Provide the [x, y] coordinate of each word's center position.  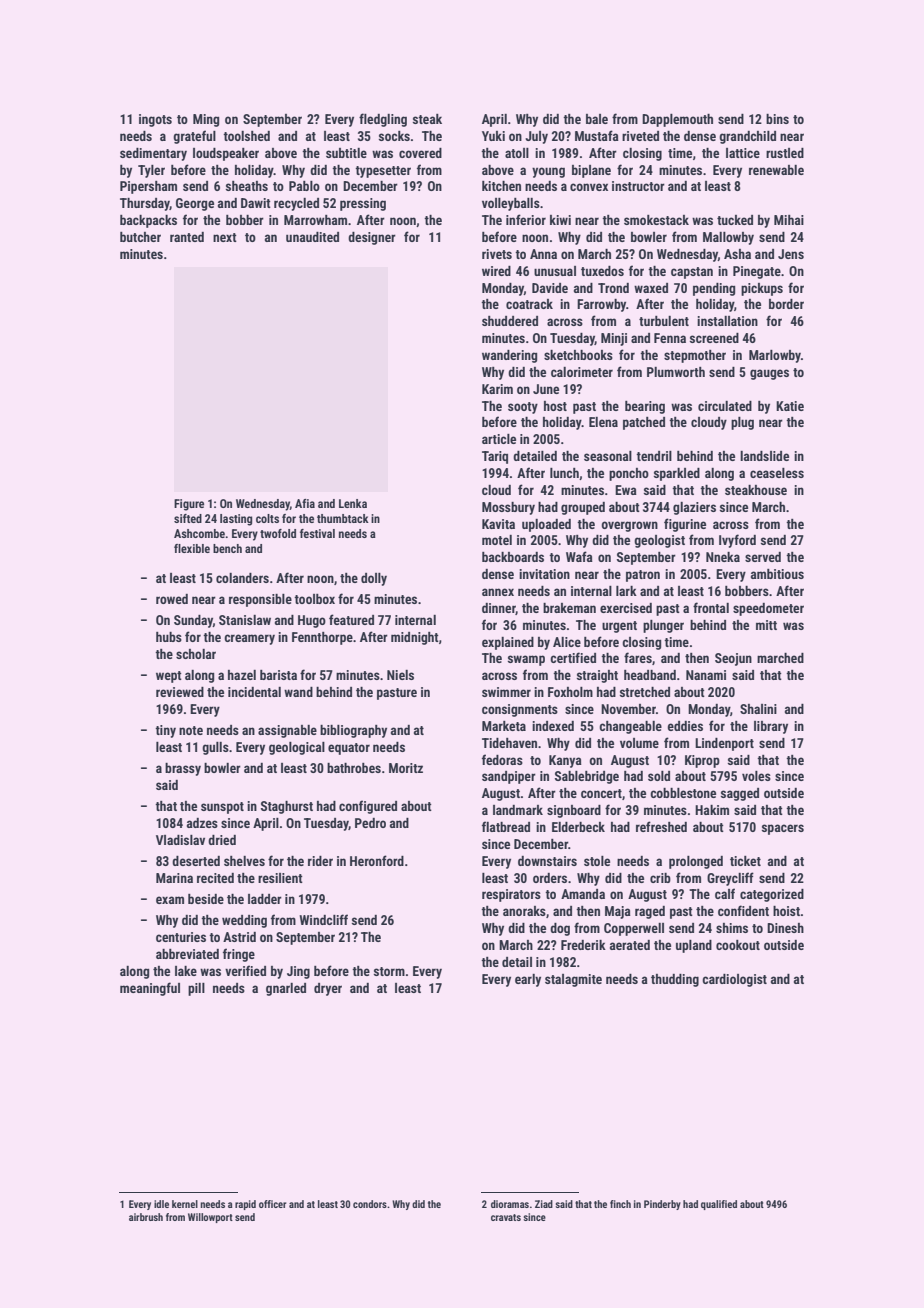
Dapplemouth [677, 120]
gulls [215, 748]
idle [161, 1204]
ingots [155, 120]
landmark [518, 810]
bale [597, 119]
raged [650, 912]
